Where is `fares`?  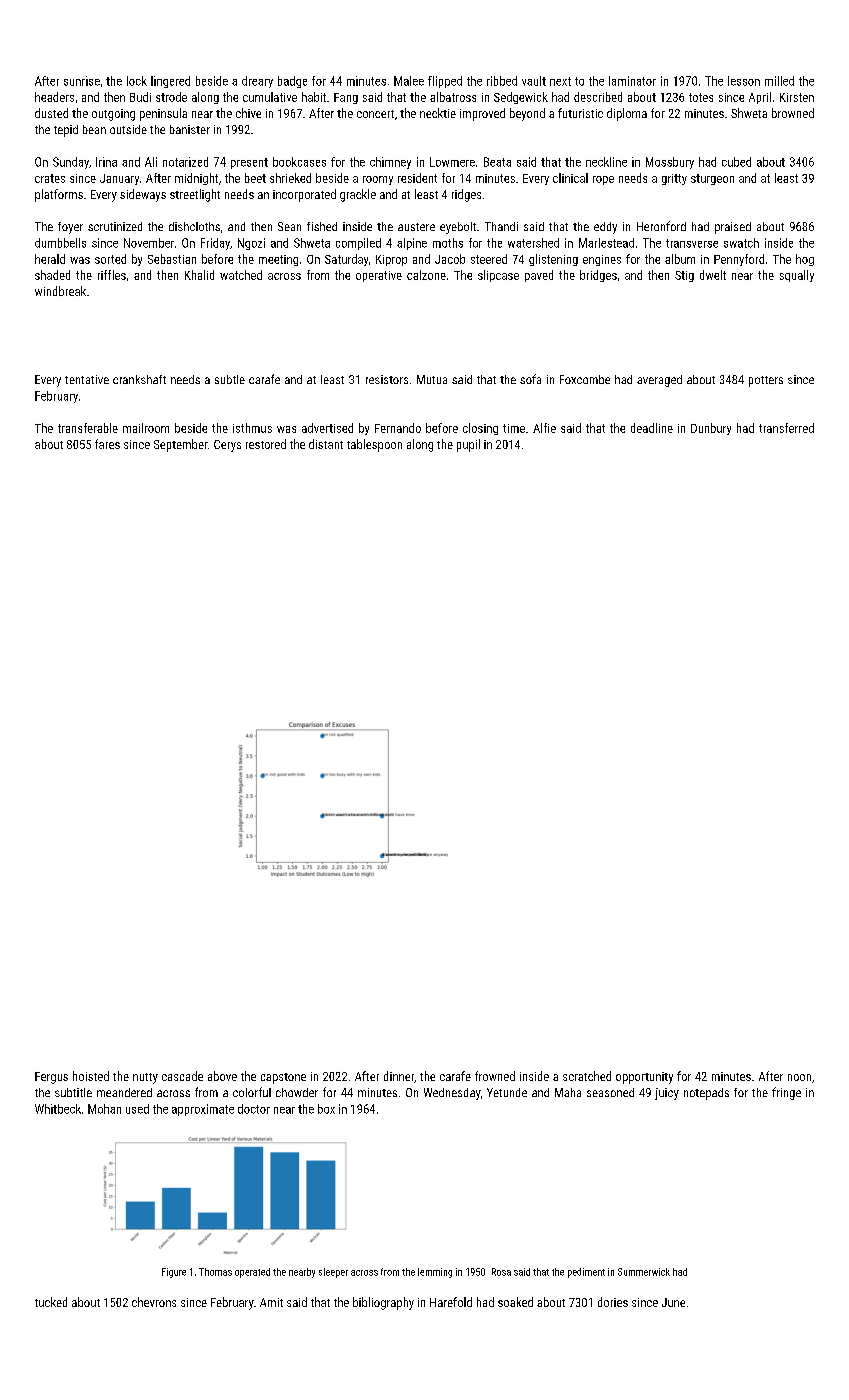
fares is located at coordinates (107, 444).
